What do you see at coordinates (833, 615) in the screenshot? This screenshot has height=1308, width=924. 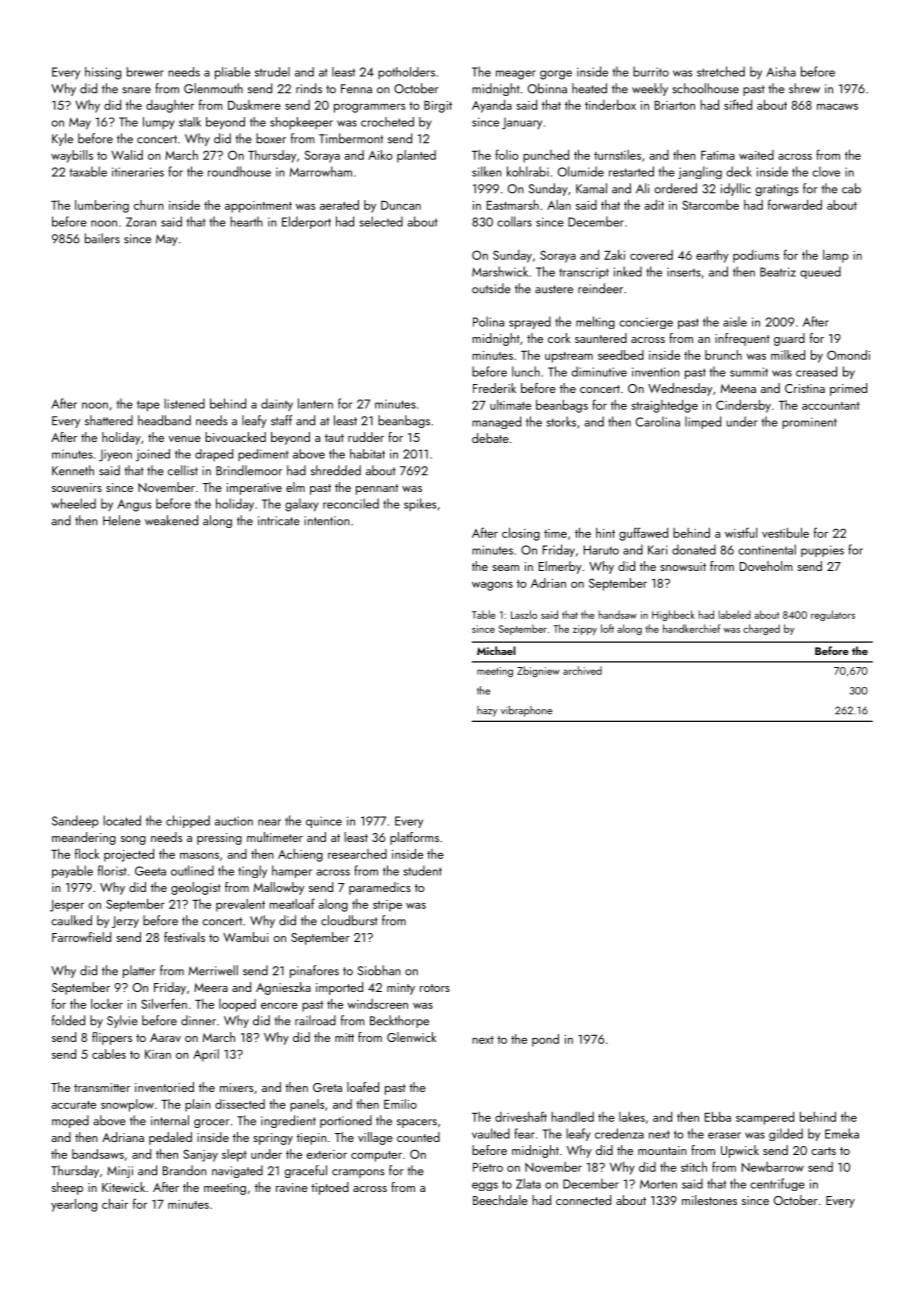 I see `regulators` at bounding box center [833, 615].
